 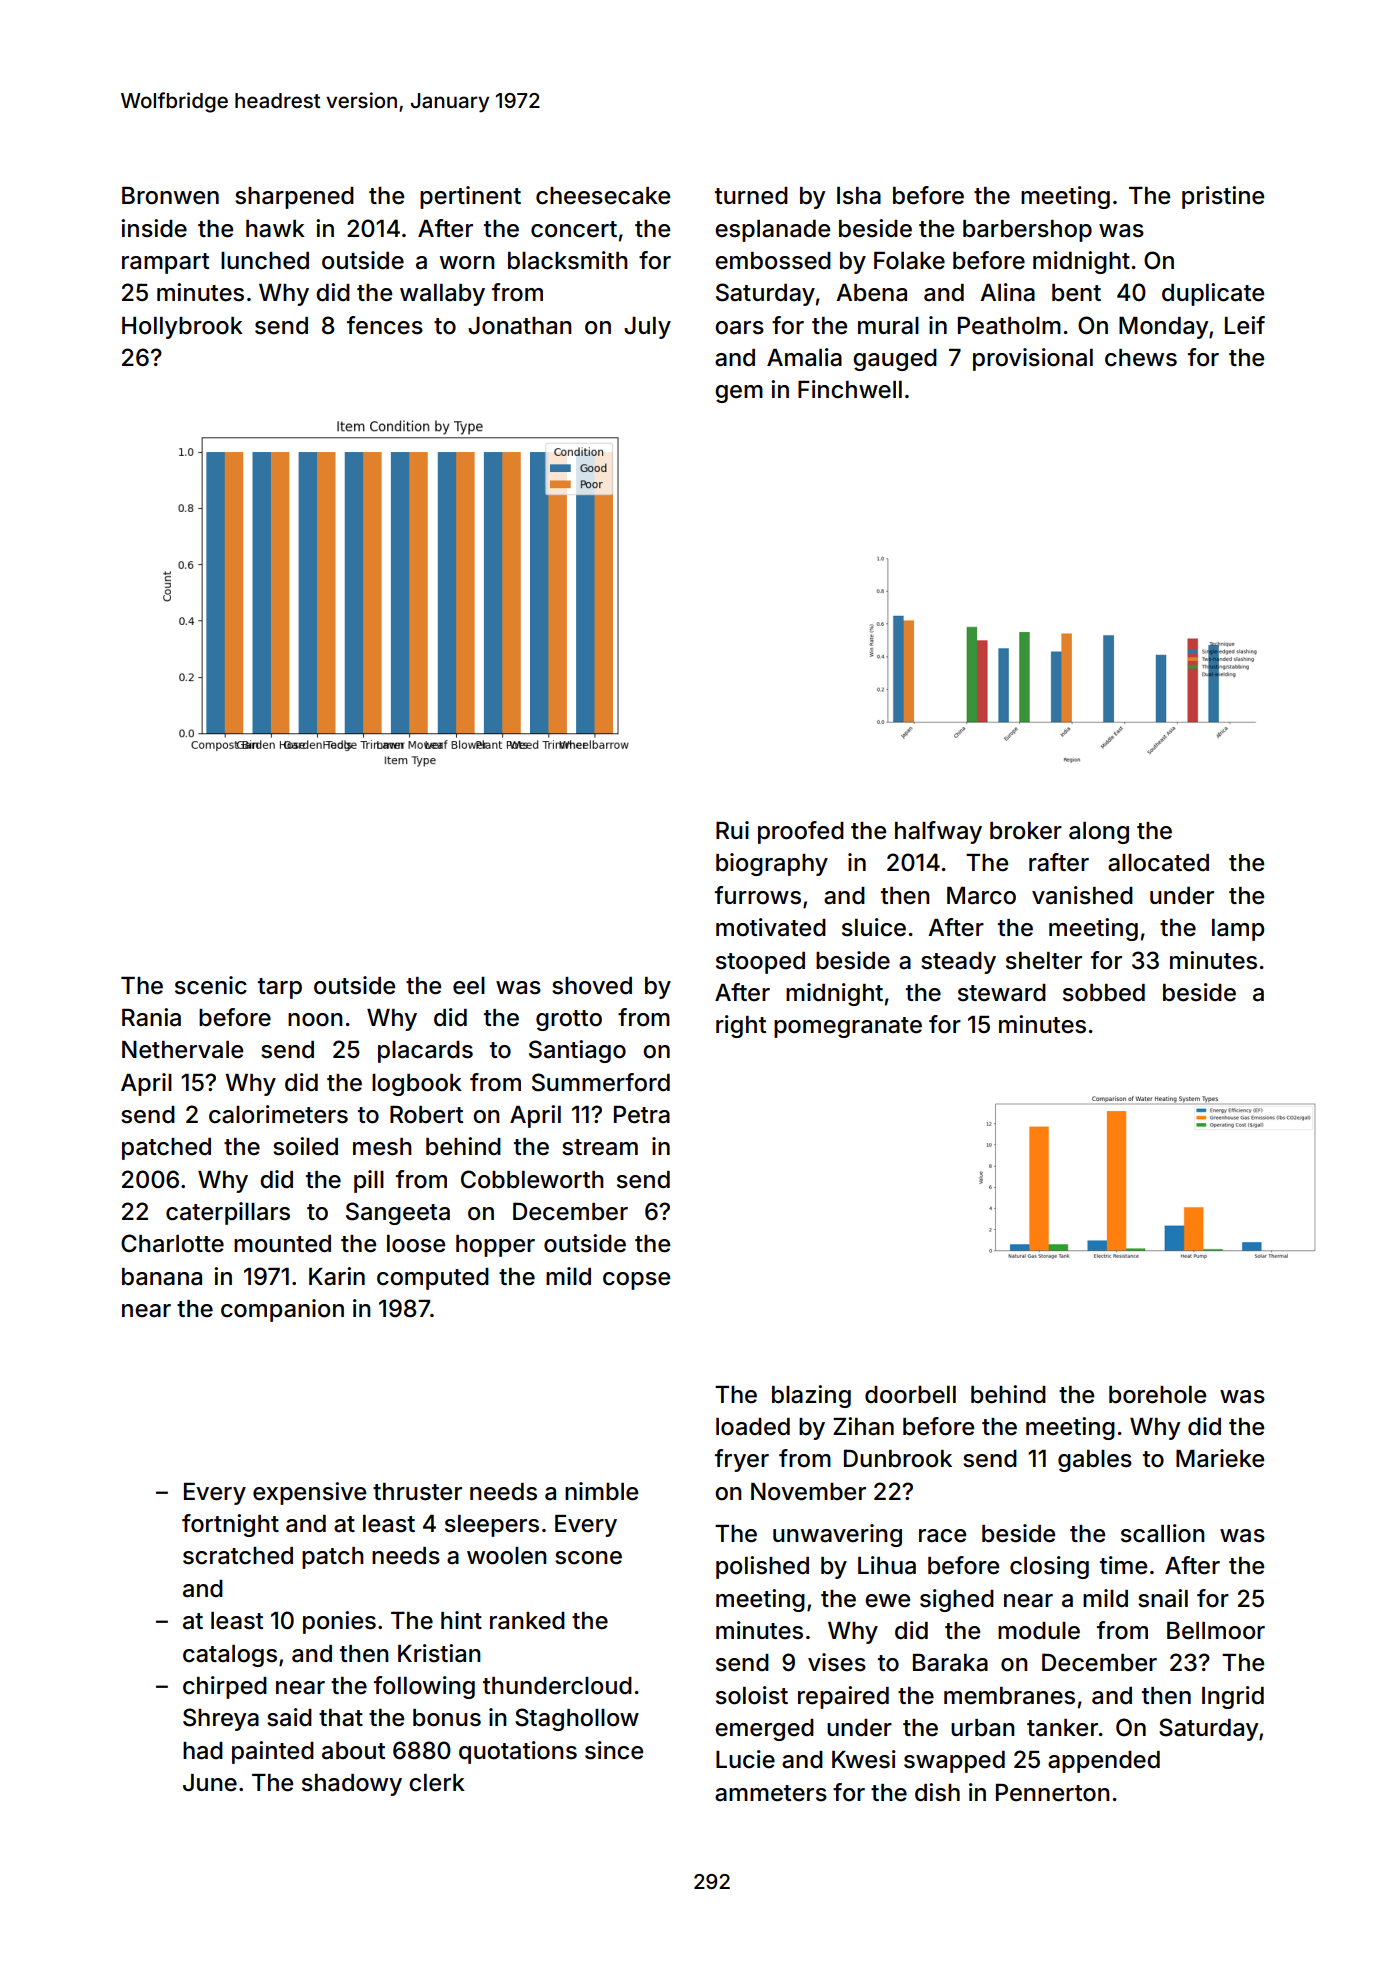 I want to click on Bronwen, so click(x=170, y=196).
